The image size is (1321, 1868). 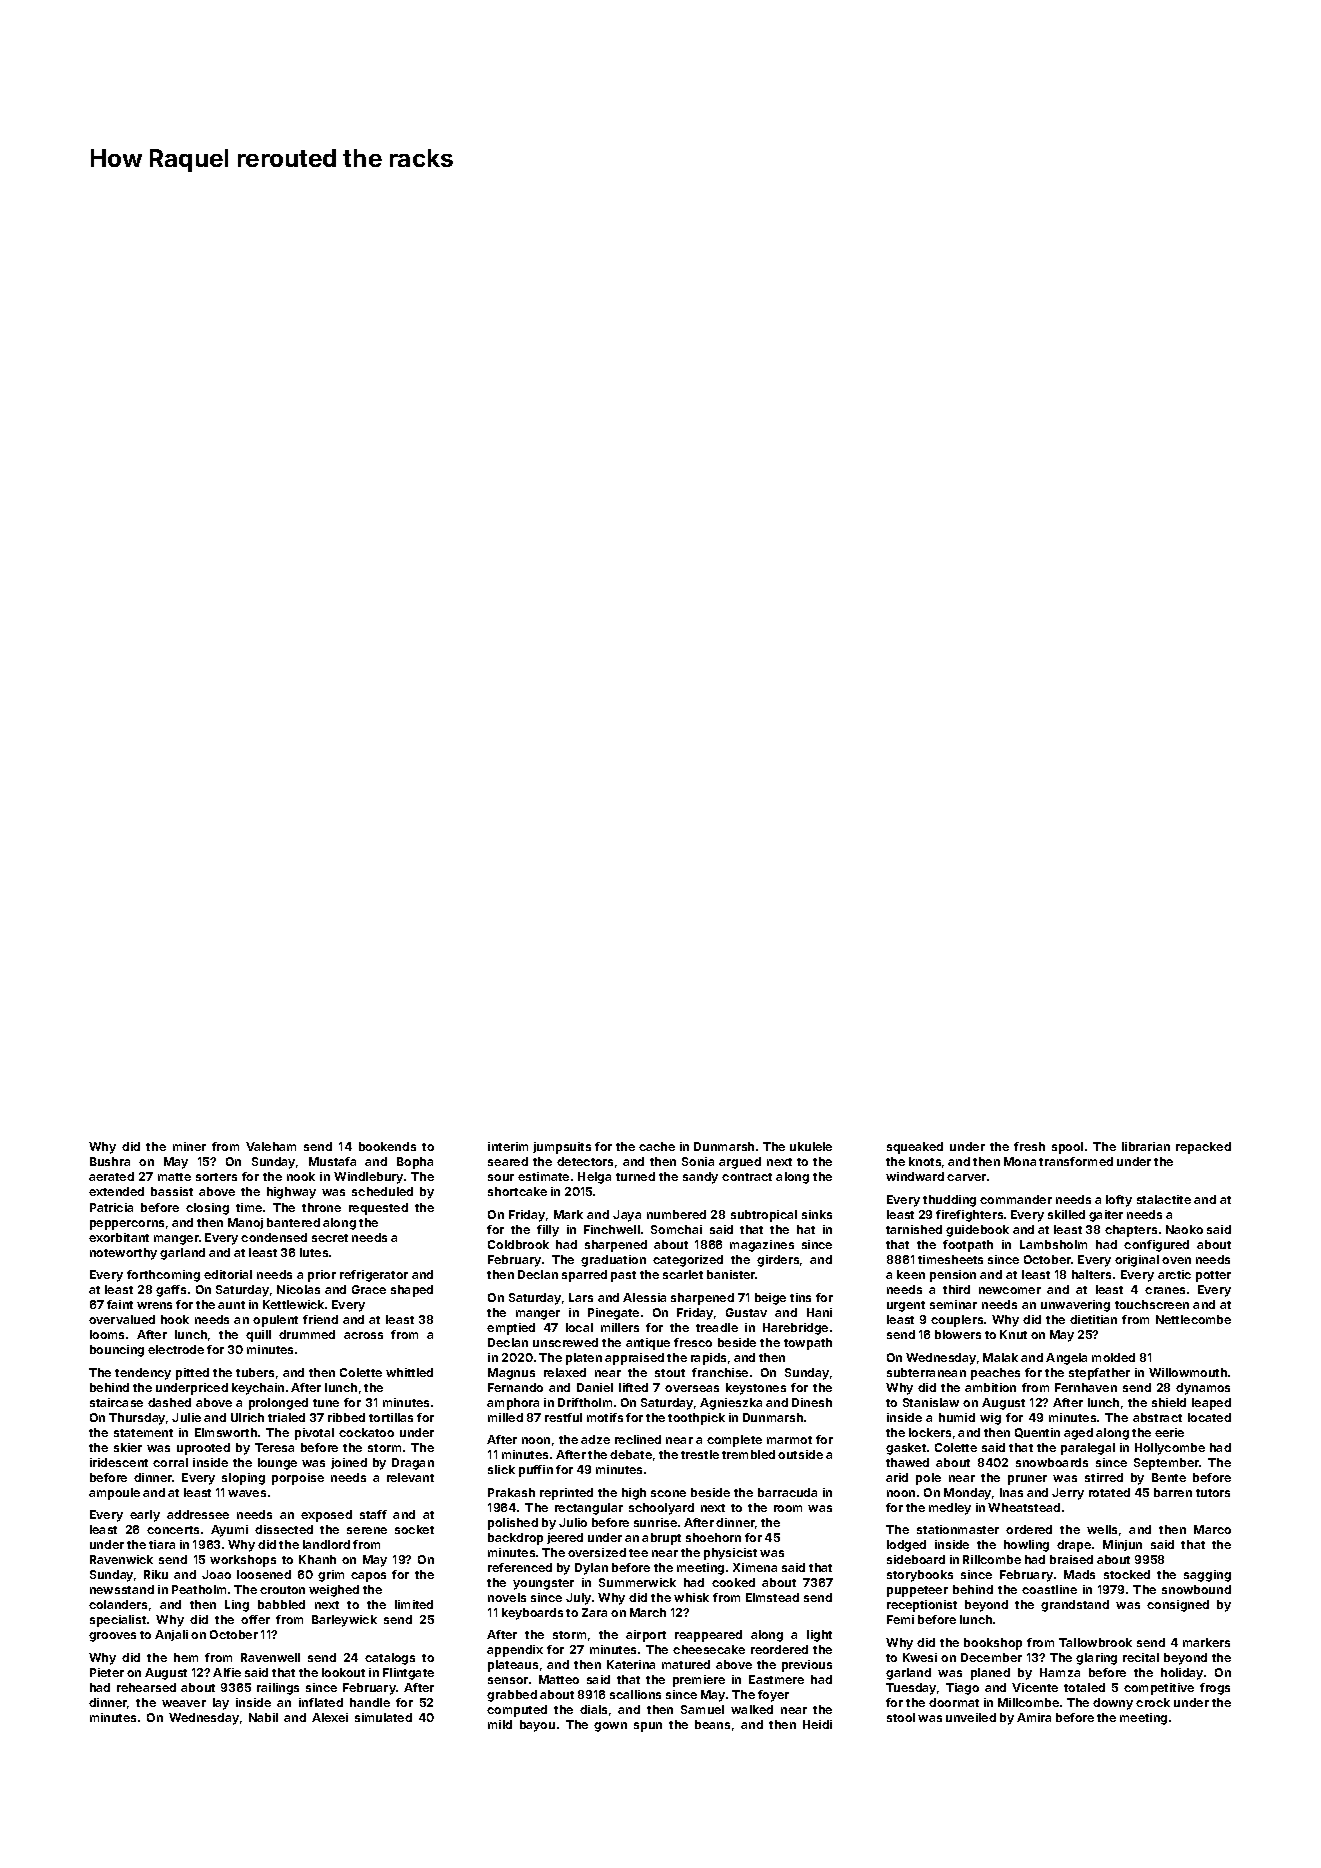 I want to click on looms, so click(x=107, y=1334).
